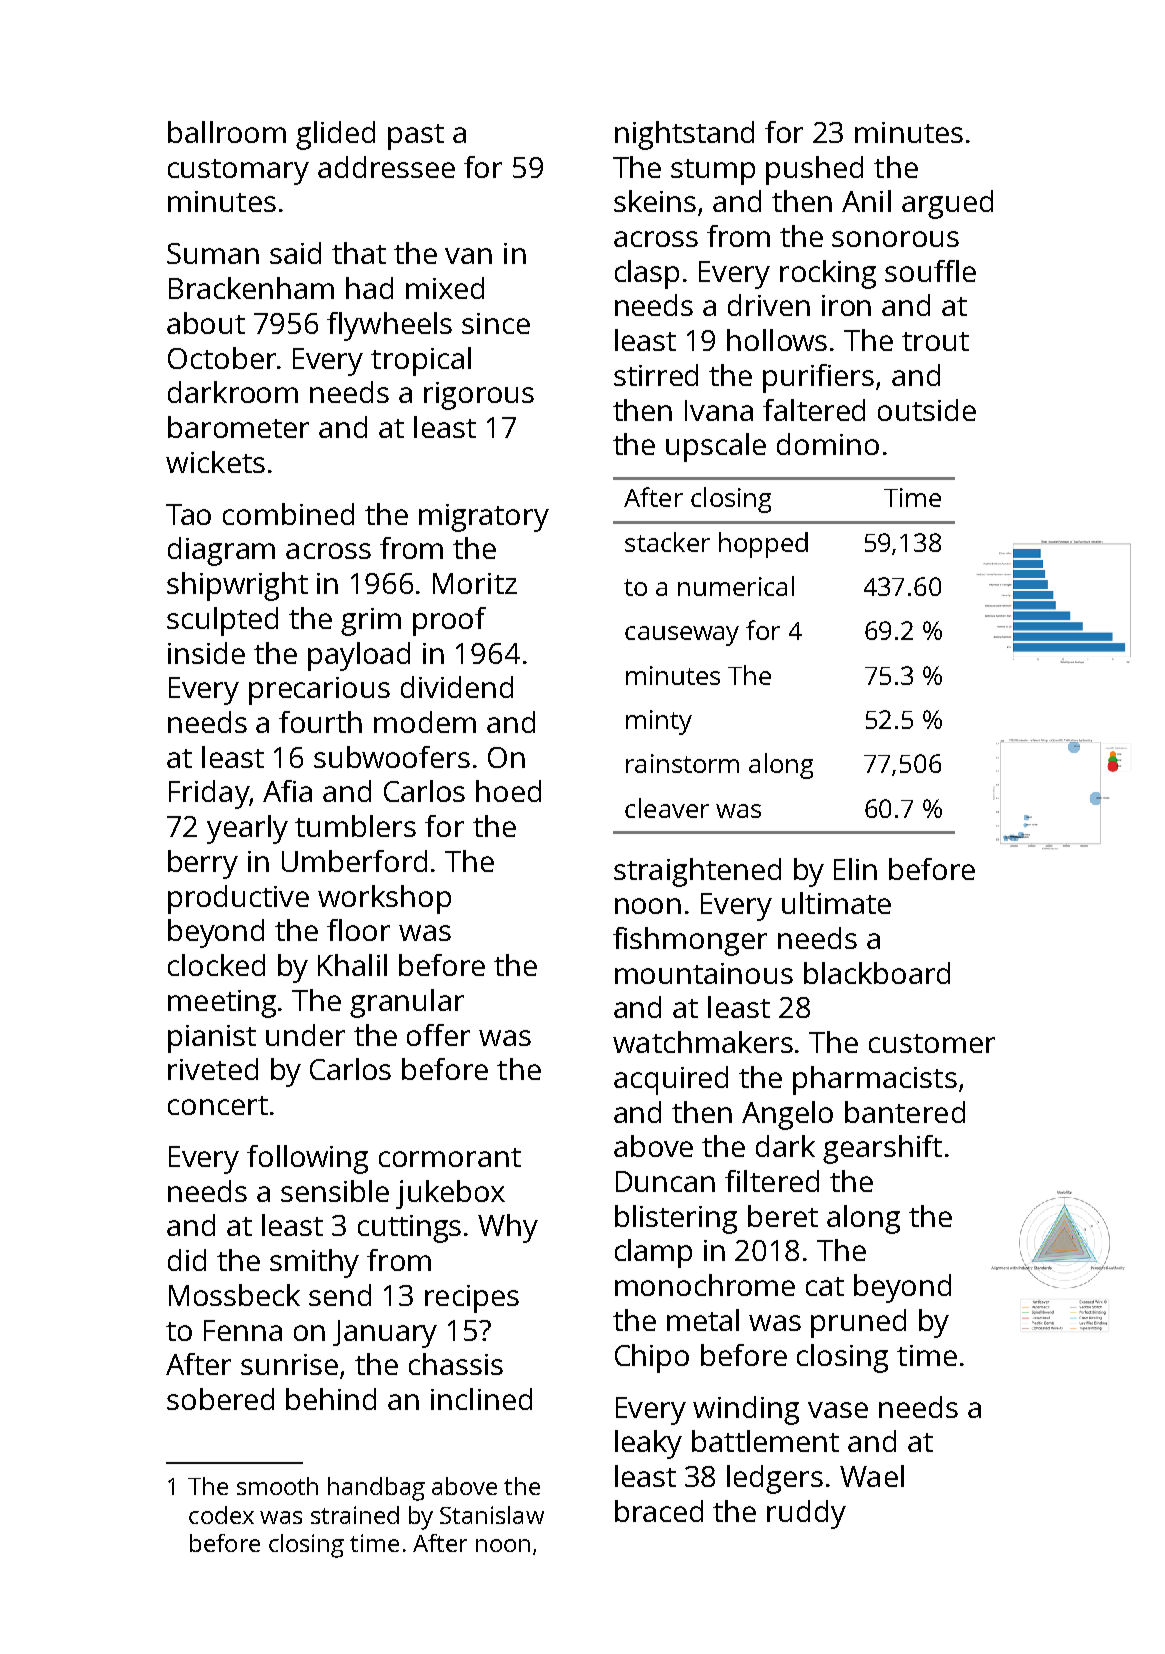 The width and height of the image is (1165, 1654). Describe the element at coordinates (763, 545) in the image. I see `hopped` at that location.
